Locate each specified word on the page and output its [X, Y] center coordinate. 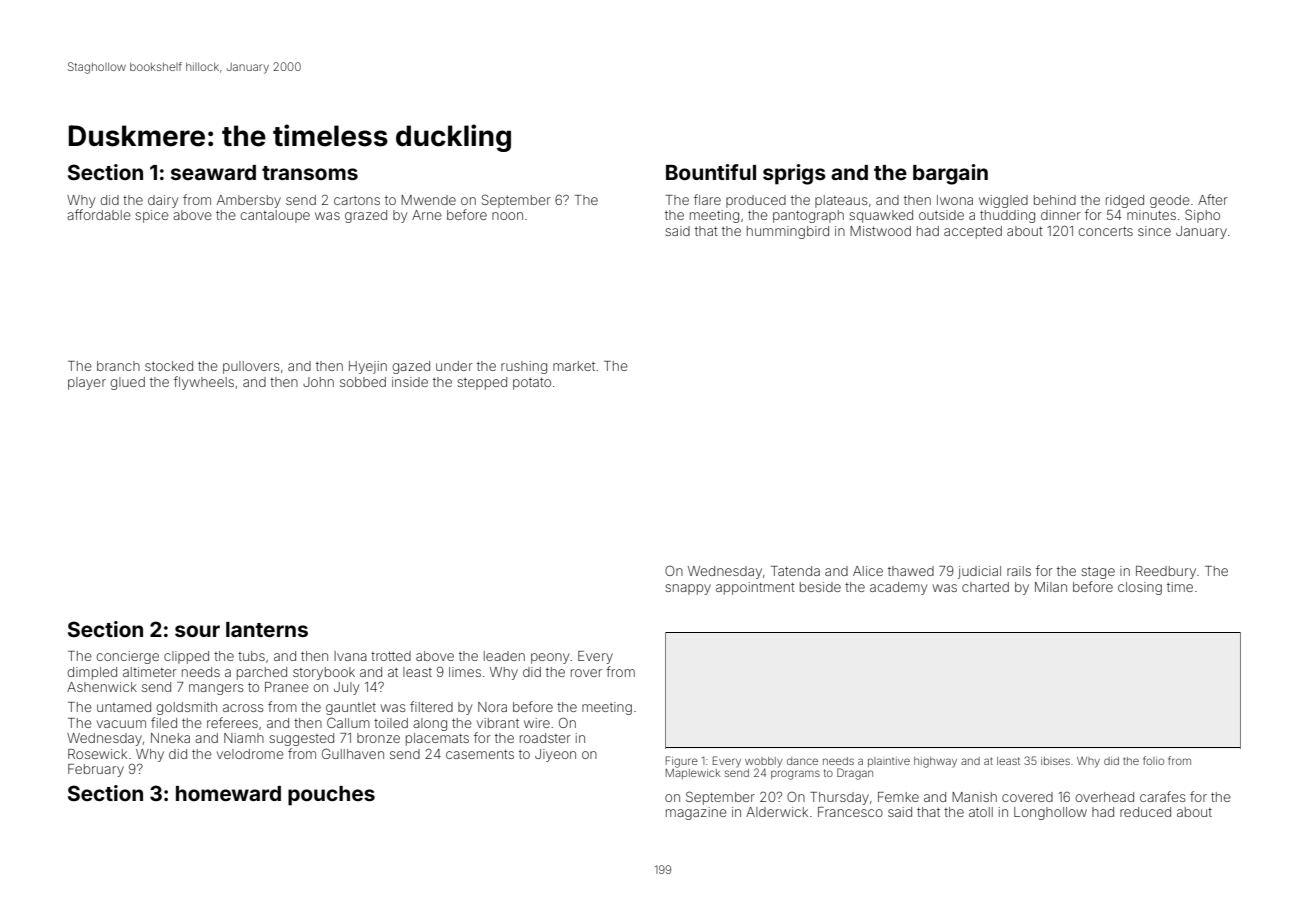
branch [118, 366]
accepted [973, 232]
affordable [99, 214]
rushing [524, 367]
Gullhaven [353, 753]
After [1213, 199]
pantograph [808, 216]
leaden [504, 656]
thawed [911, 571]
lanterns [267, 629]
